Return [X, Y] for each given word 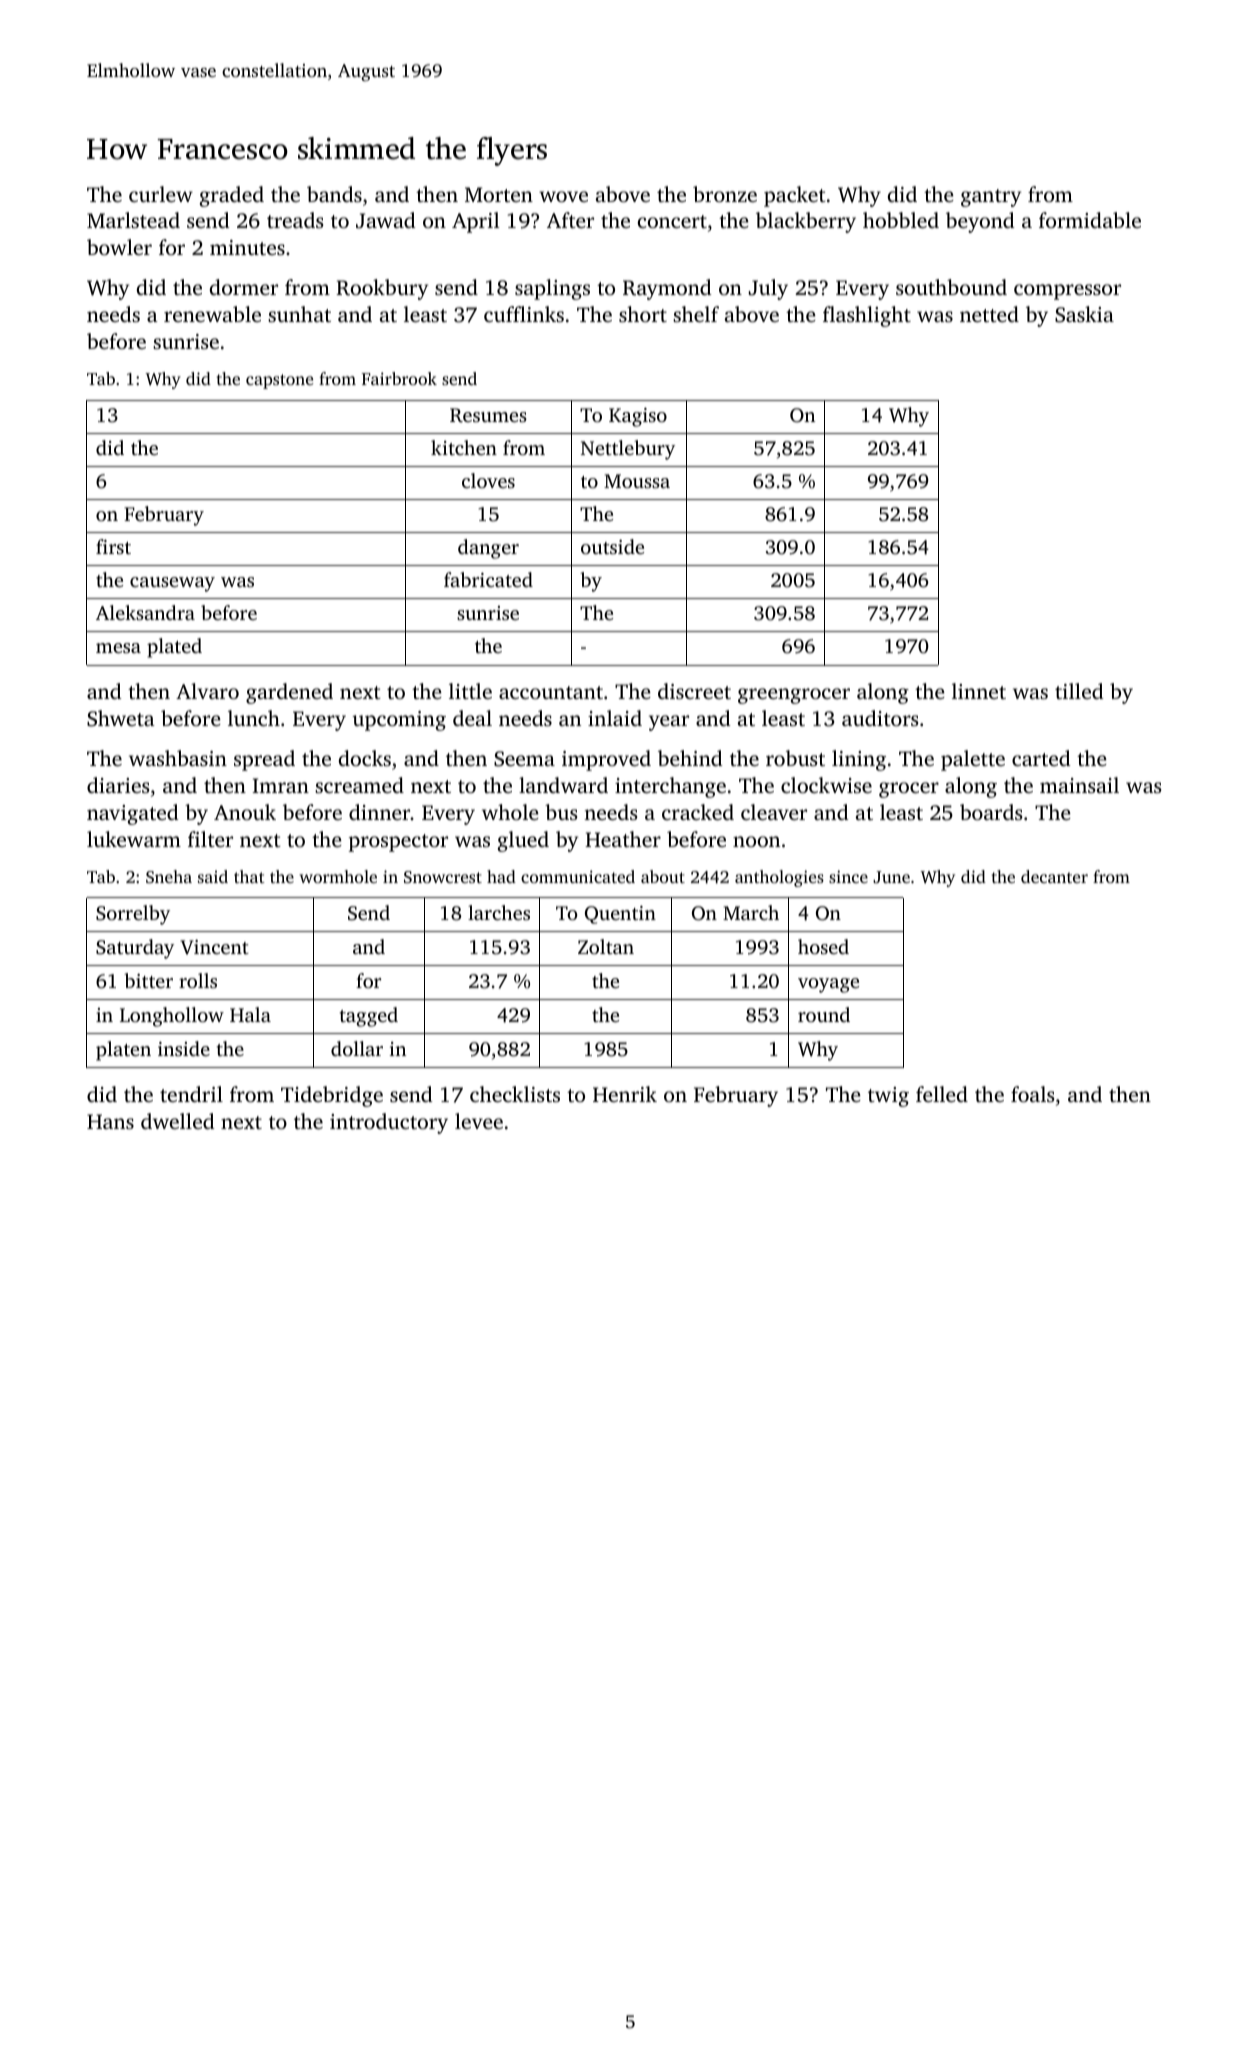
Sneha [169, 877]
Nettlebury [628, 450]
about [663, 876]
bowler [119, 247]
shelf [696, 314]
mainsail [1079, 785]
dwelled [177, 1121]
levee [479, 1121]
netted [989, 314]
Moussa [637, 481]
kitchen [464, 447]
